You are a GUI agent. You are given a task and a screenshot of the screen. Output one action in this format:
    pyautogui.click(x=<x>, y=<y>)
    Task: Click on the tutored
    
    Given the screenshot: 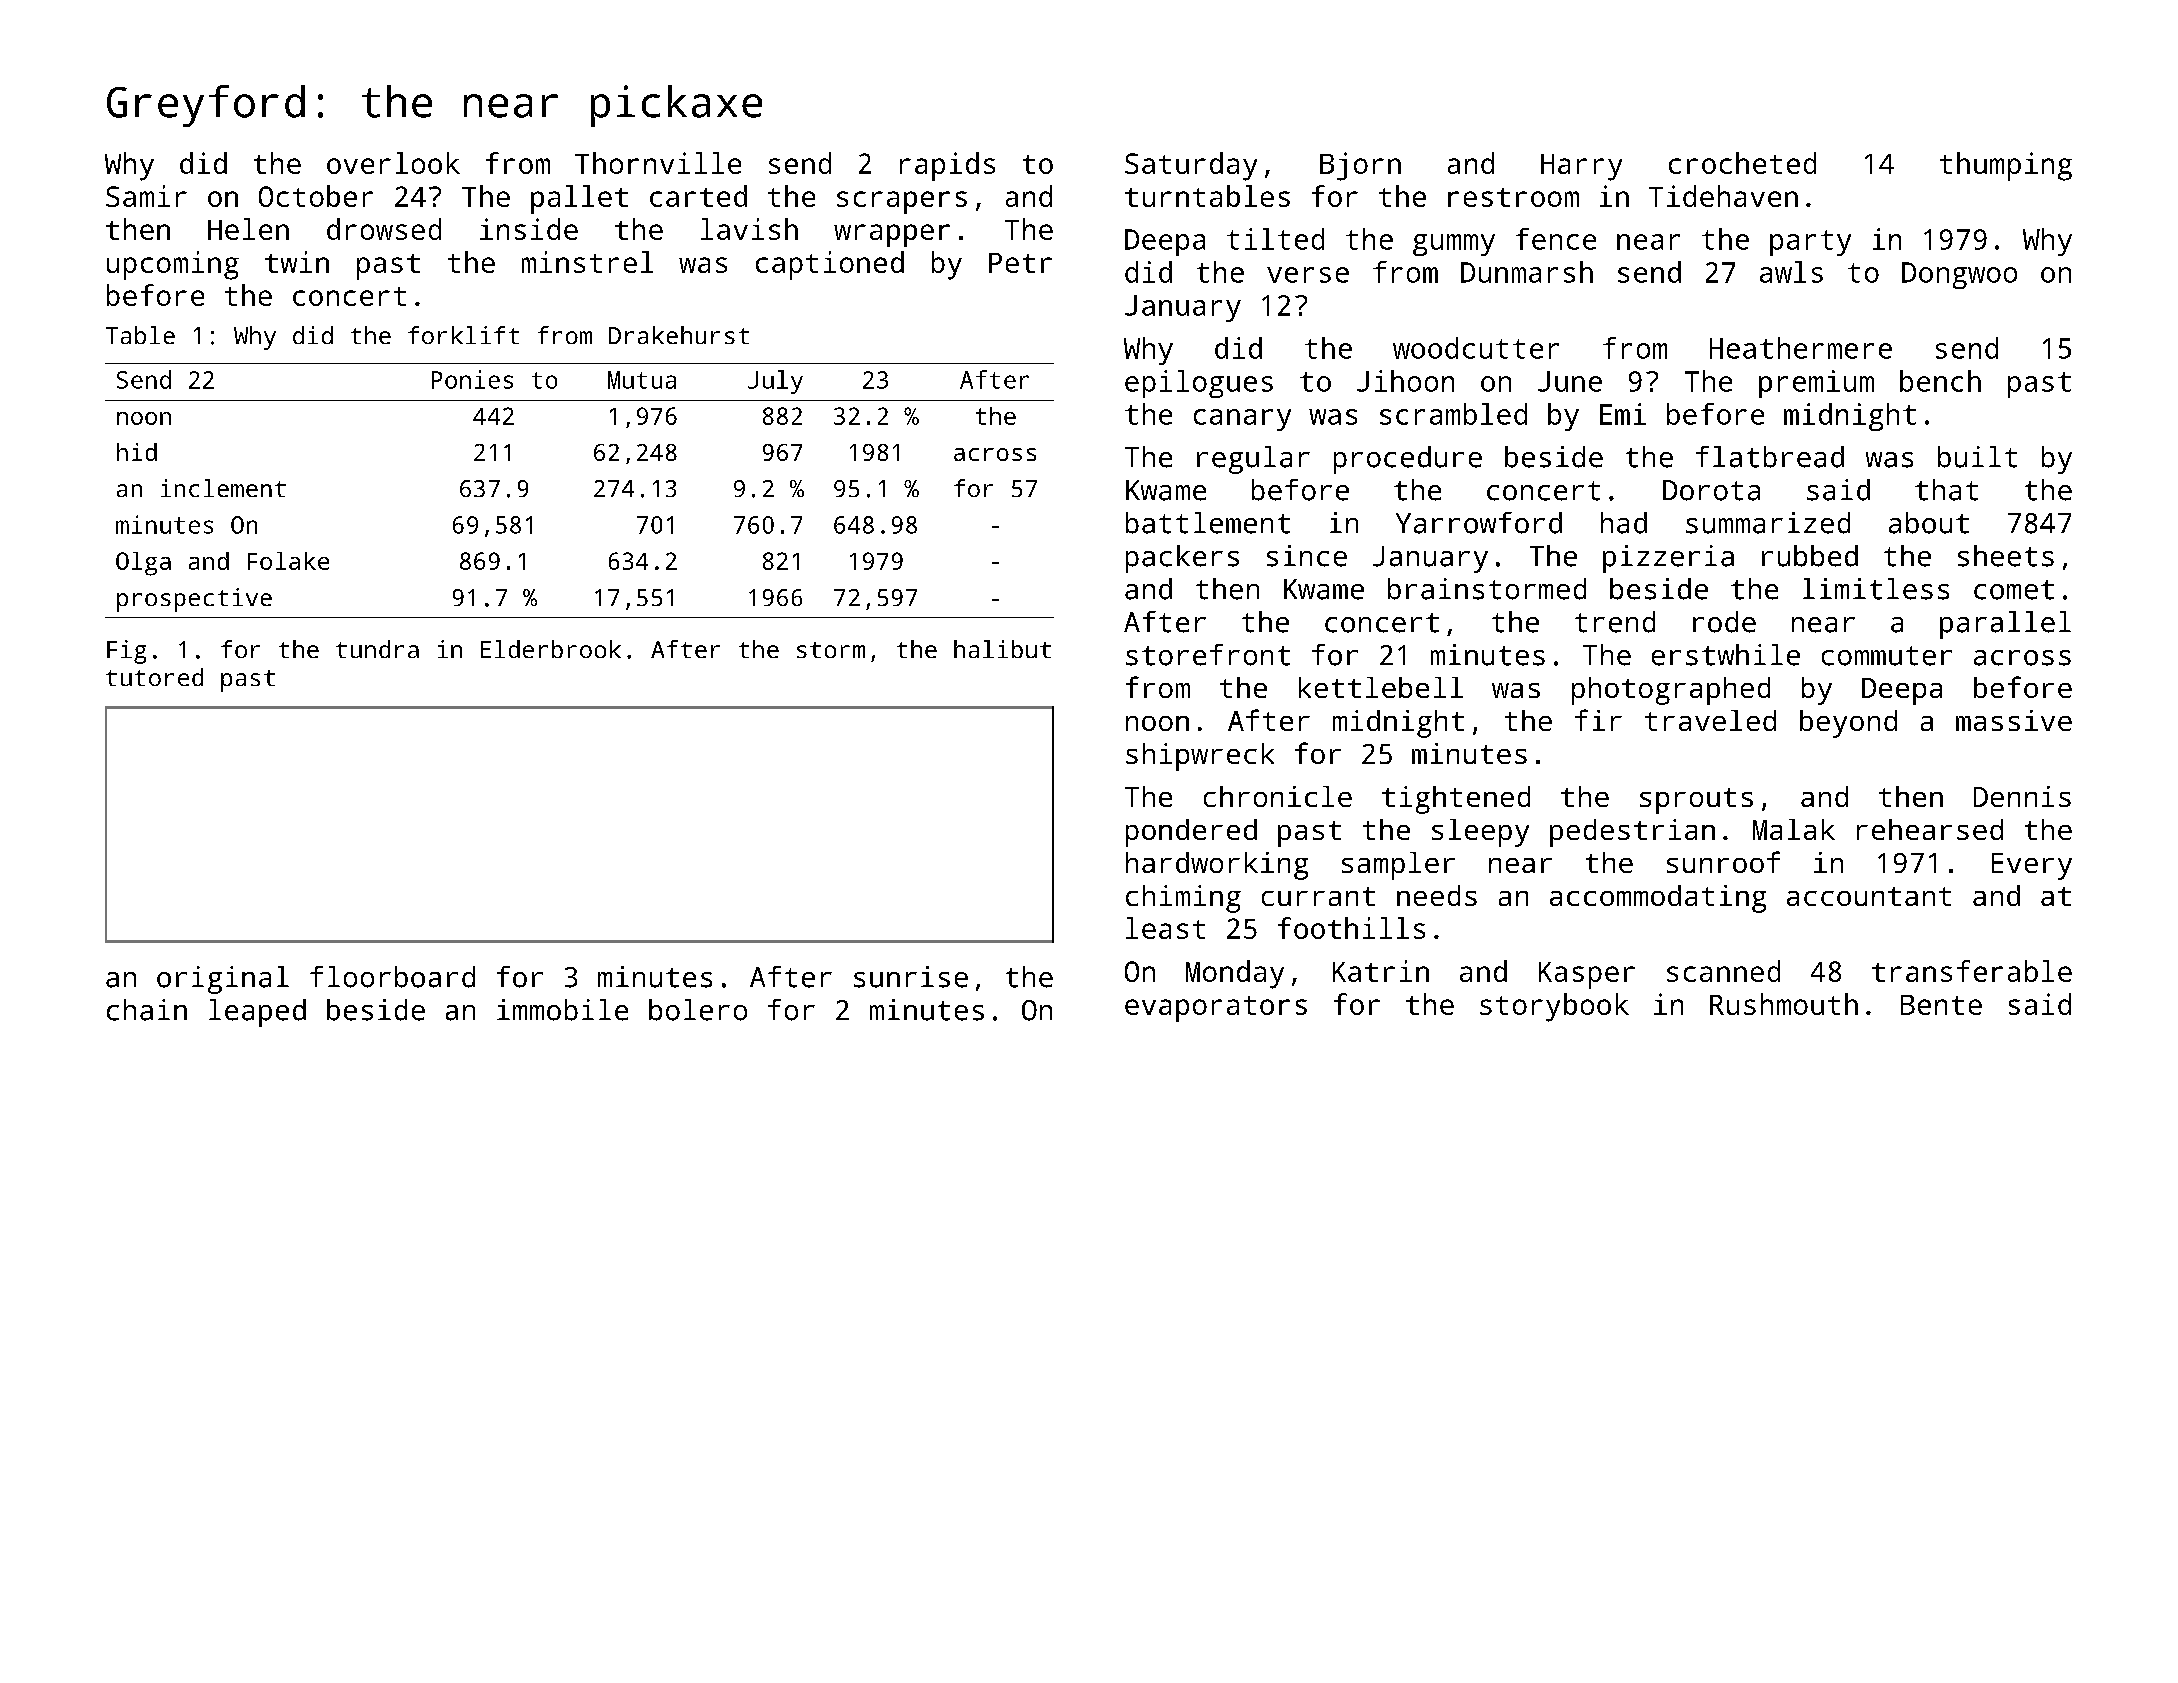 What is the action you would take?
    pyautogui.click(x=154, y=677)
